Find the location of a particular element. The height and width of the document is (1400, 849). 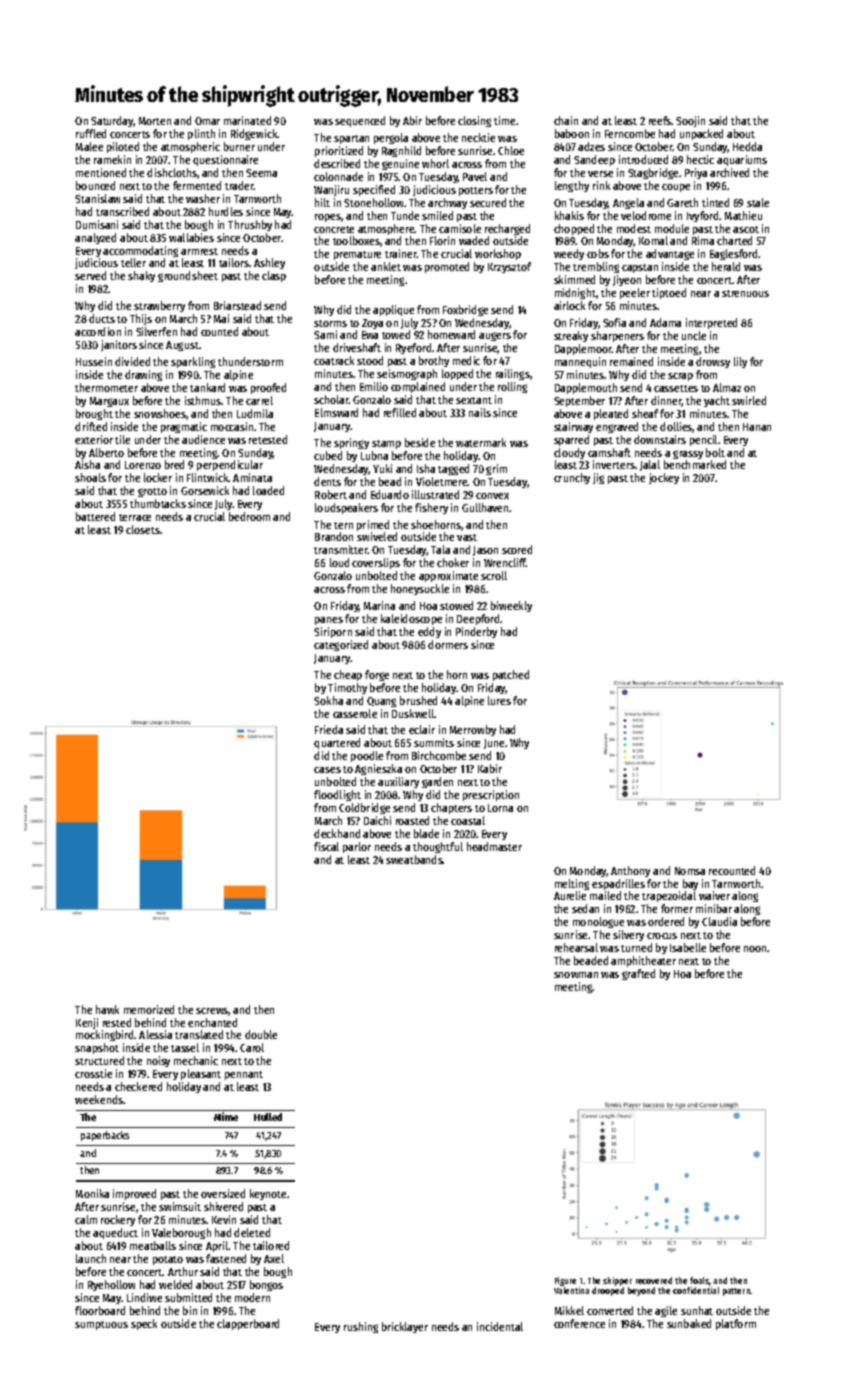

clapperboard is located at coordinates (248, 1324).
